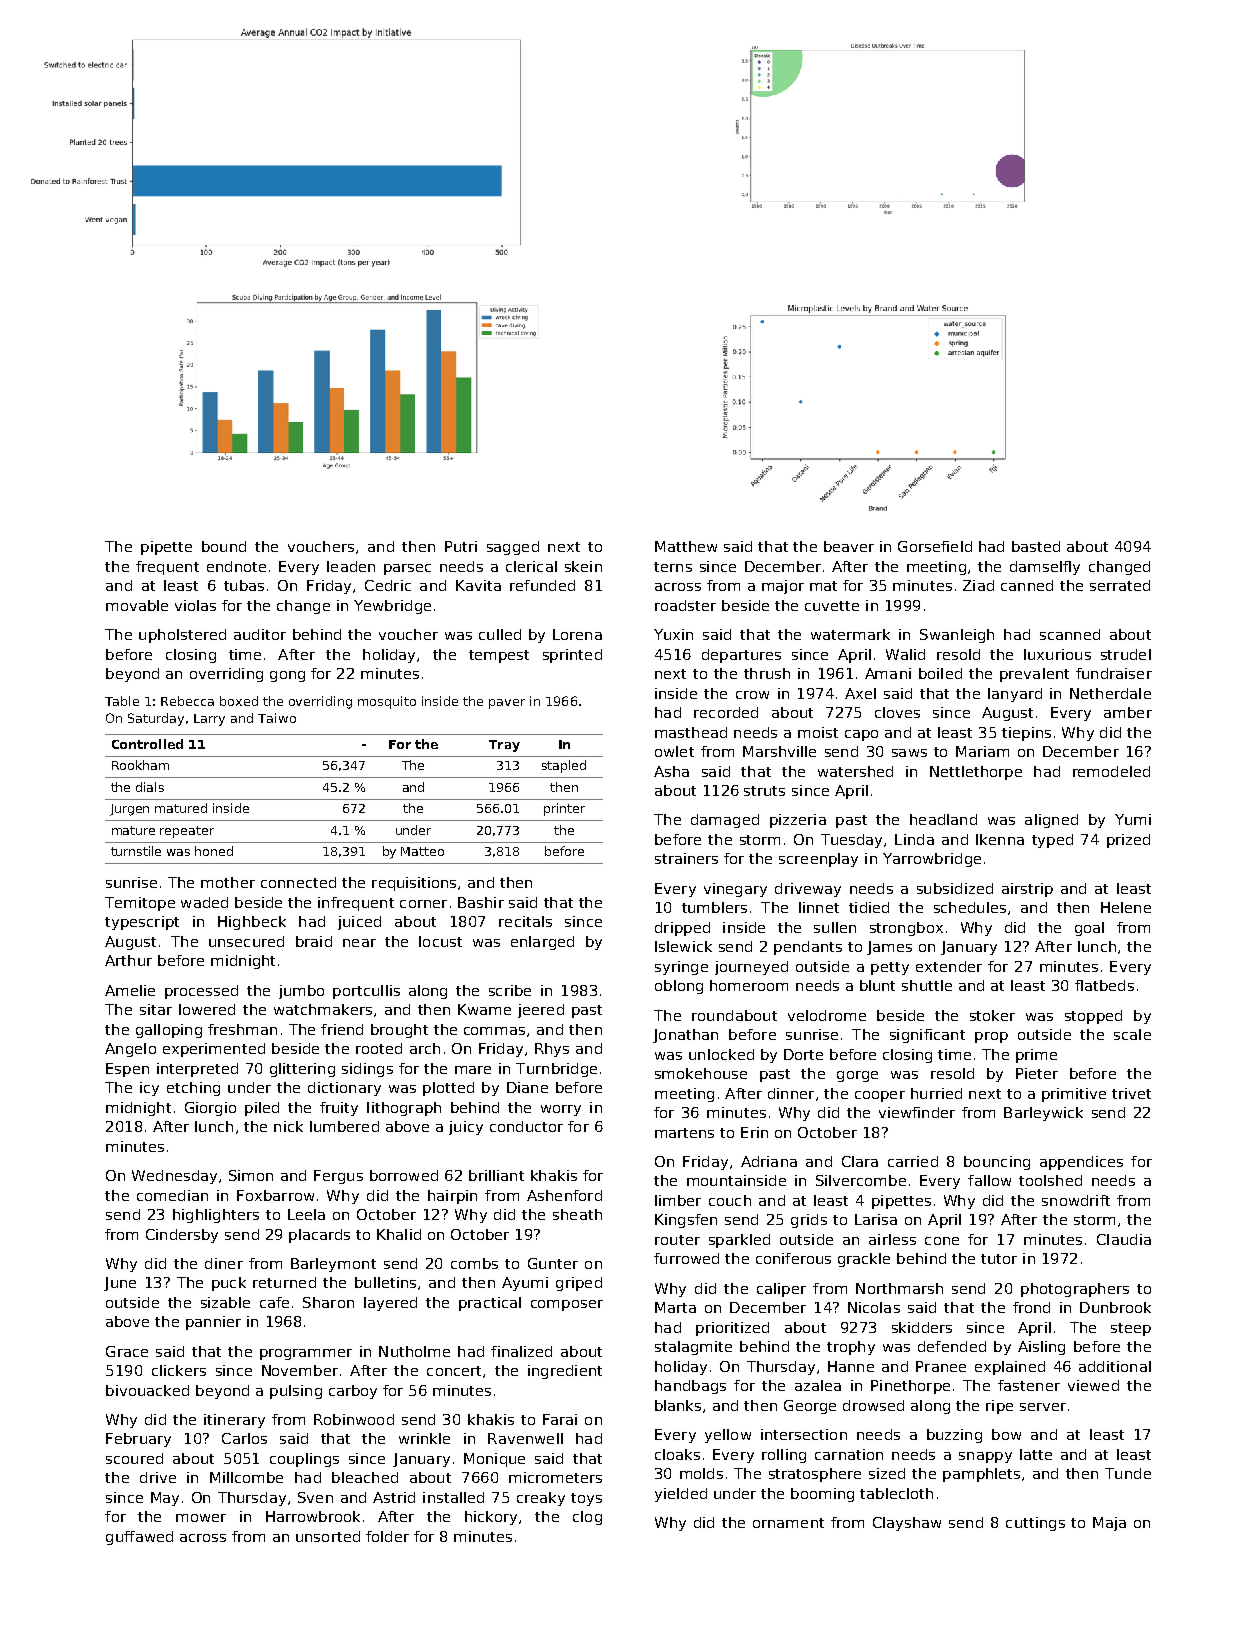 This page has height=1627, width=1257. I want to click on tutor, so click(999, 1259).
